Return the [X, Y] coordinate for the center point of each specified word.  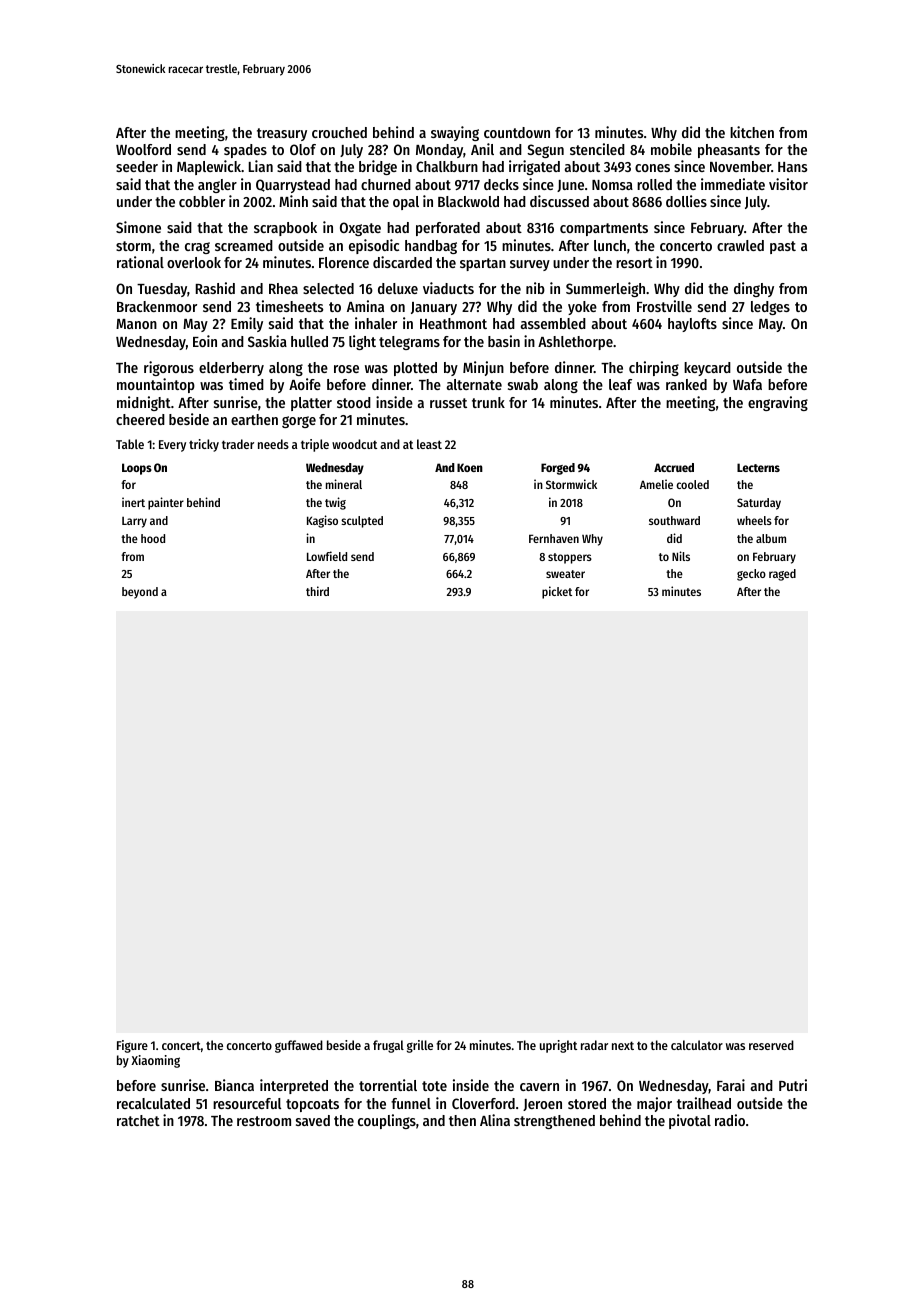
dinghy [754, 289]
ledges [770, 308]
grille [420, 1046]
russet [448, 403]
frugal [388, 1046]
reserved [771, 1045]
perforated [448, 229]
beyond [140, 593]
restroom [264, 1121]
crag [197, 248]
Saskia [267, 341]
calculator [697, 1045]
